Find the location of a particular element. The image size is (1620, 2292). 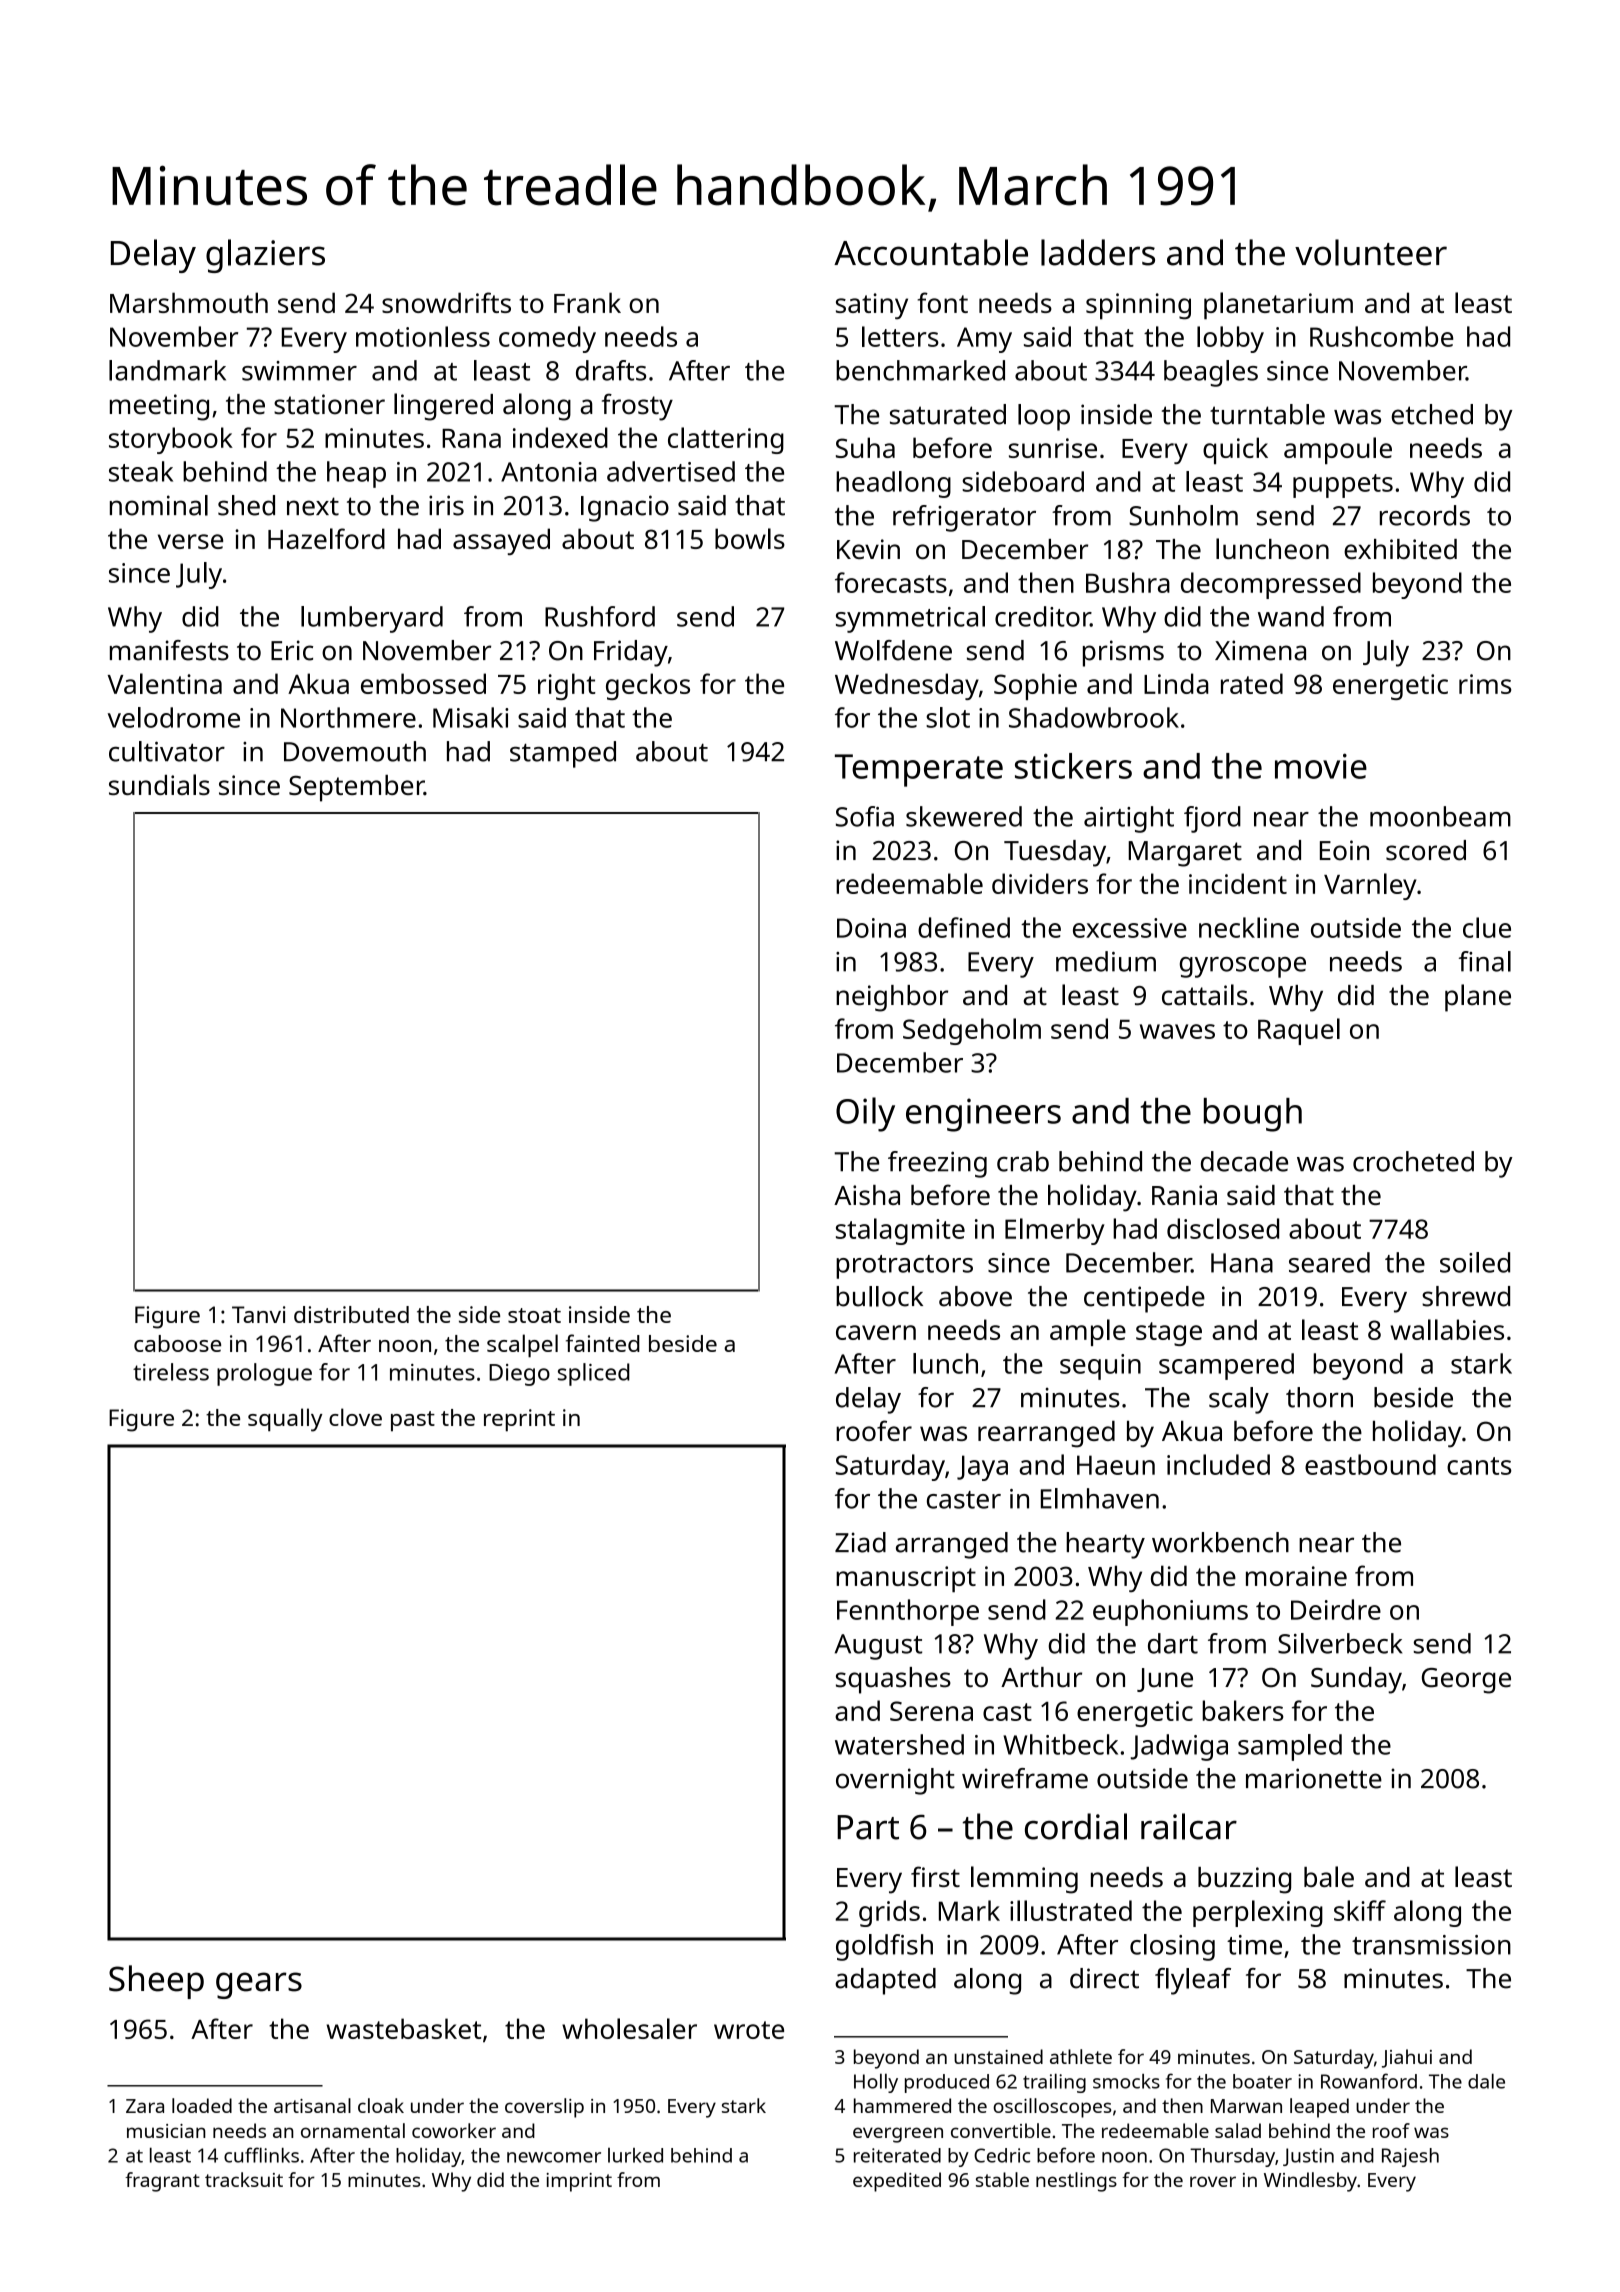

volunteer is located at coordinates (1371, 252).
